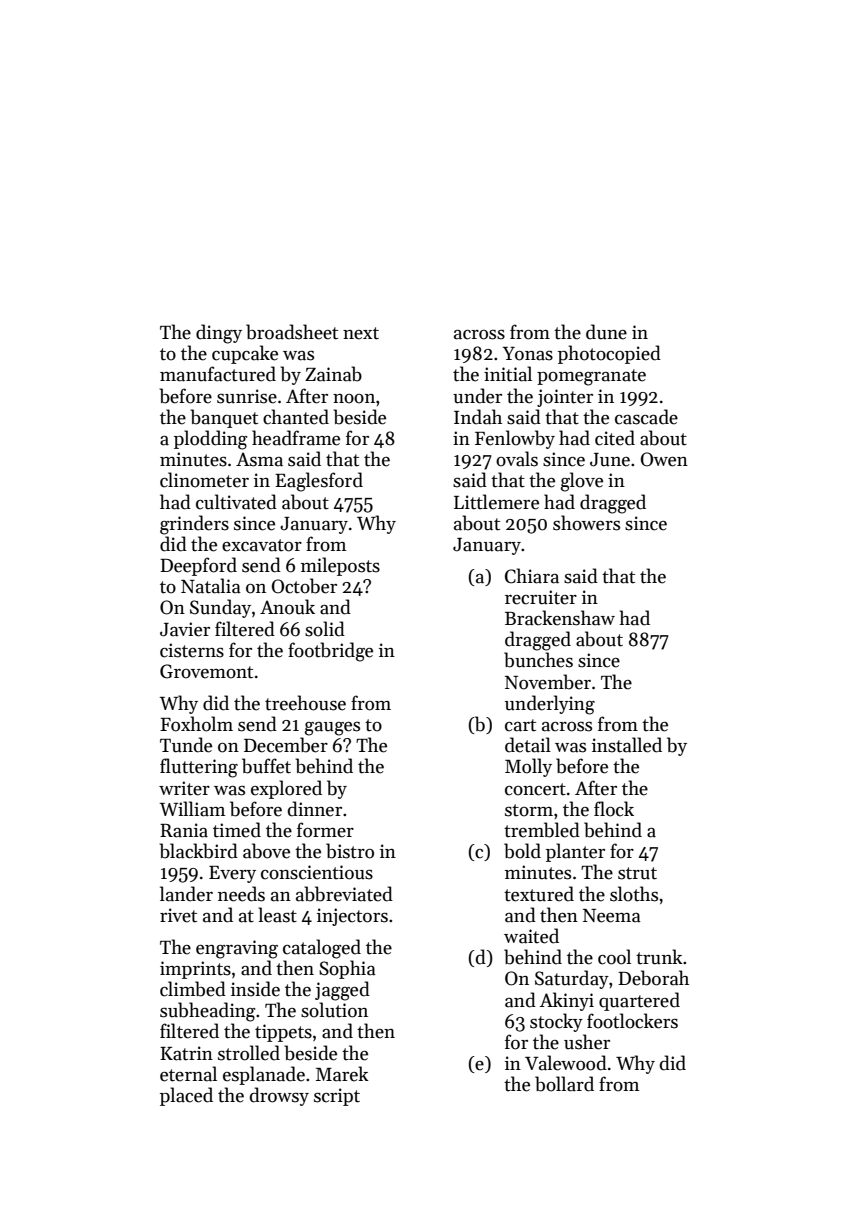 This screenshot has width=851, height=1207. Describe the element at coordinates (245, 354) in the screenshot. I see `cupcake` at that location.
